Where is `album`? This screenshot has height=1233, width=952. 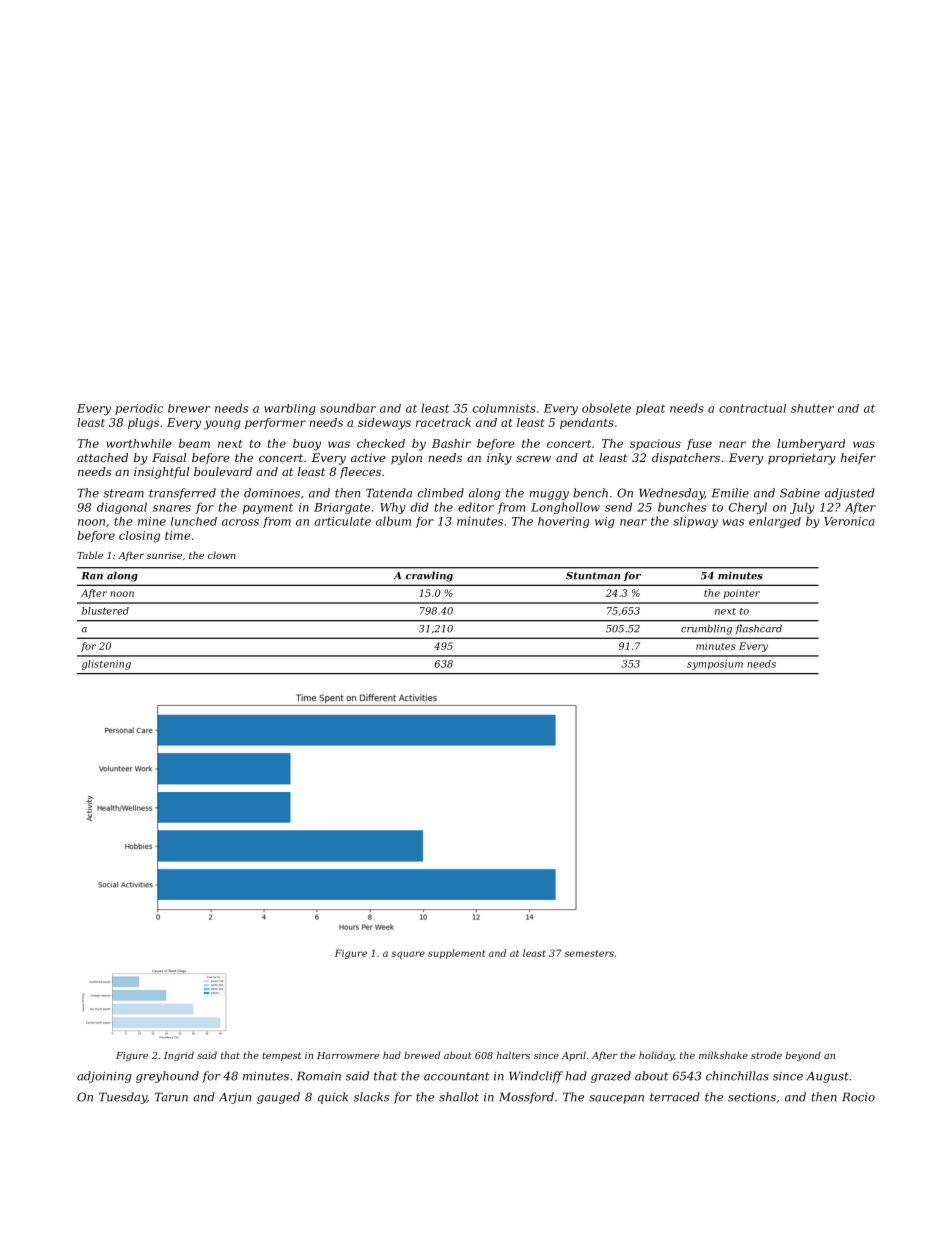
album is located at coordinates (393, 521).
